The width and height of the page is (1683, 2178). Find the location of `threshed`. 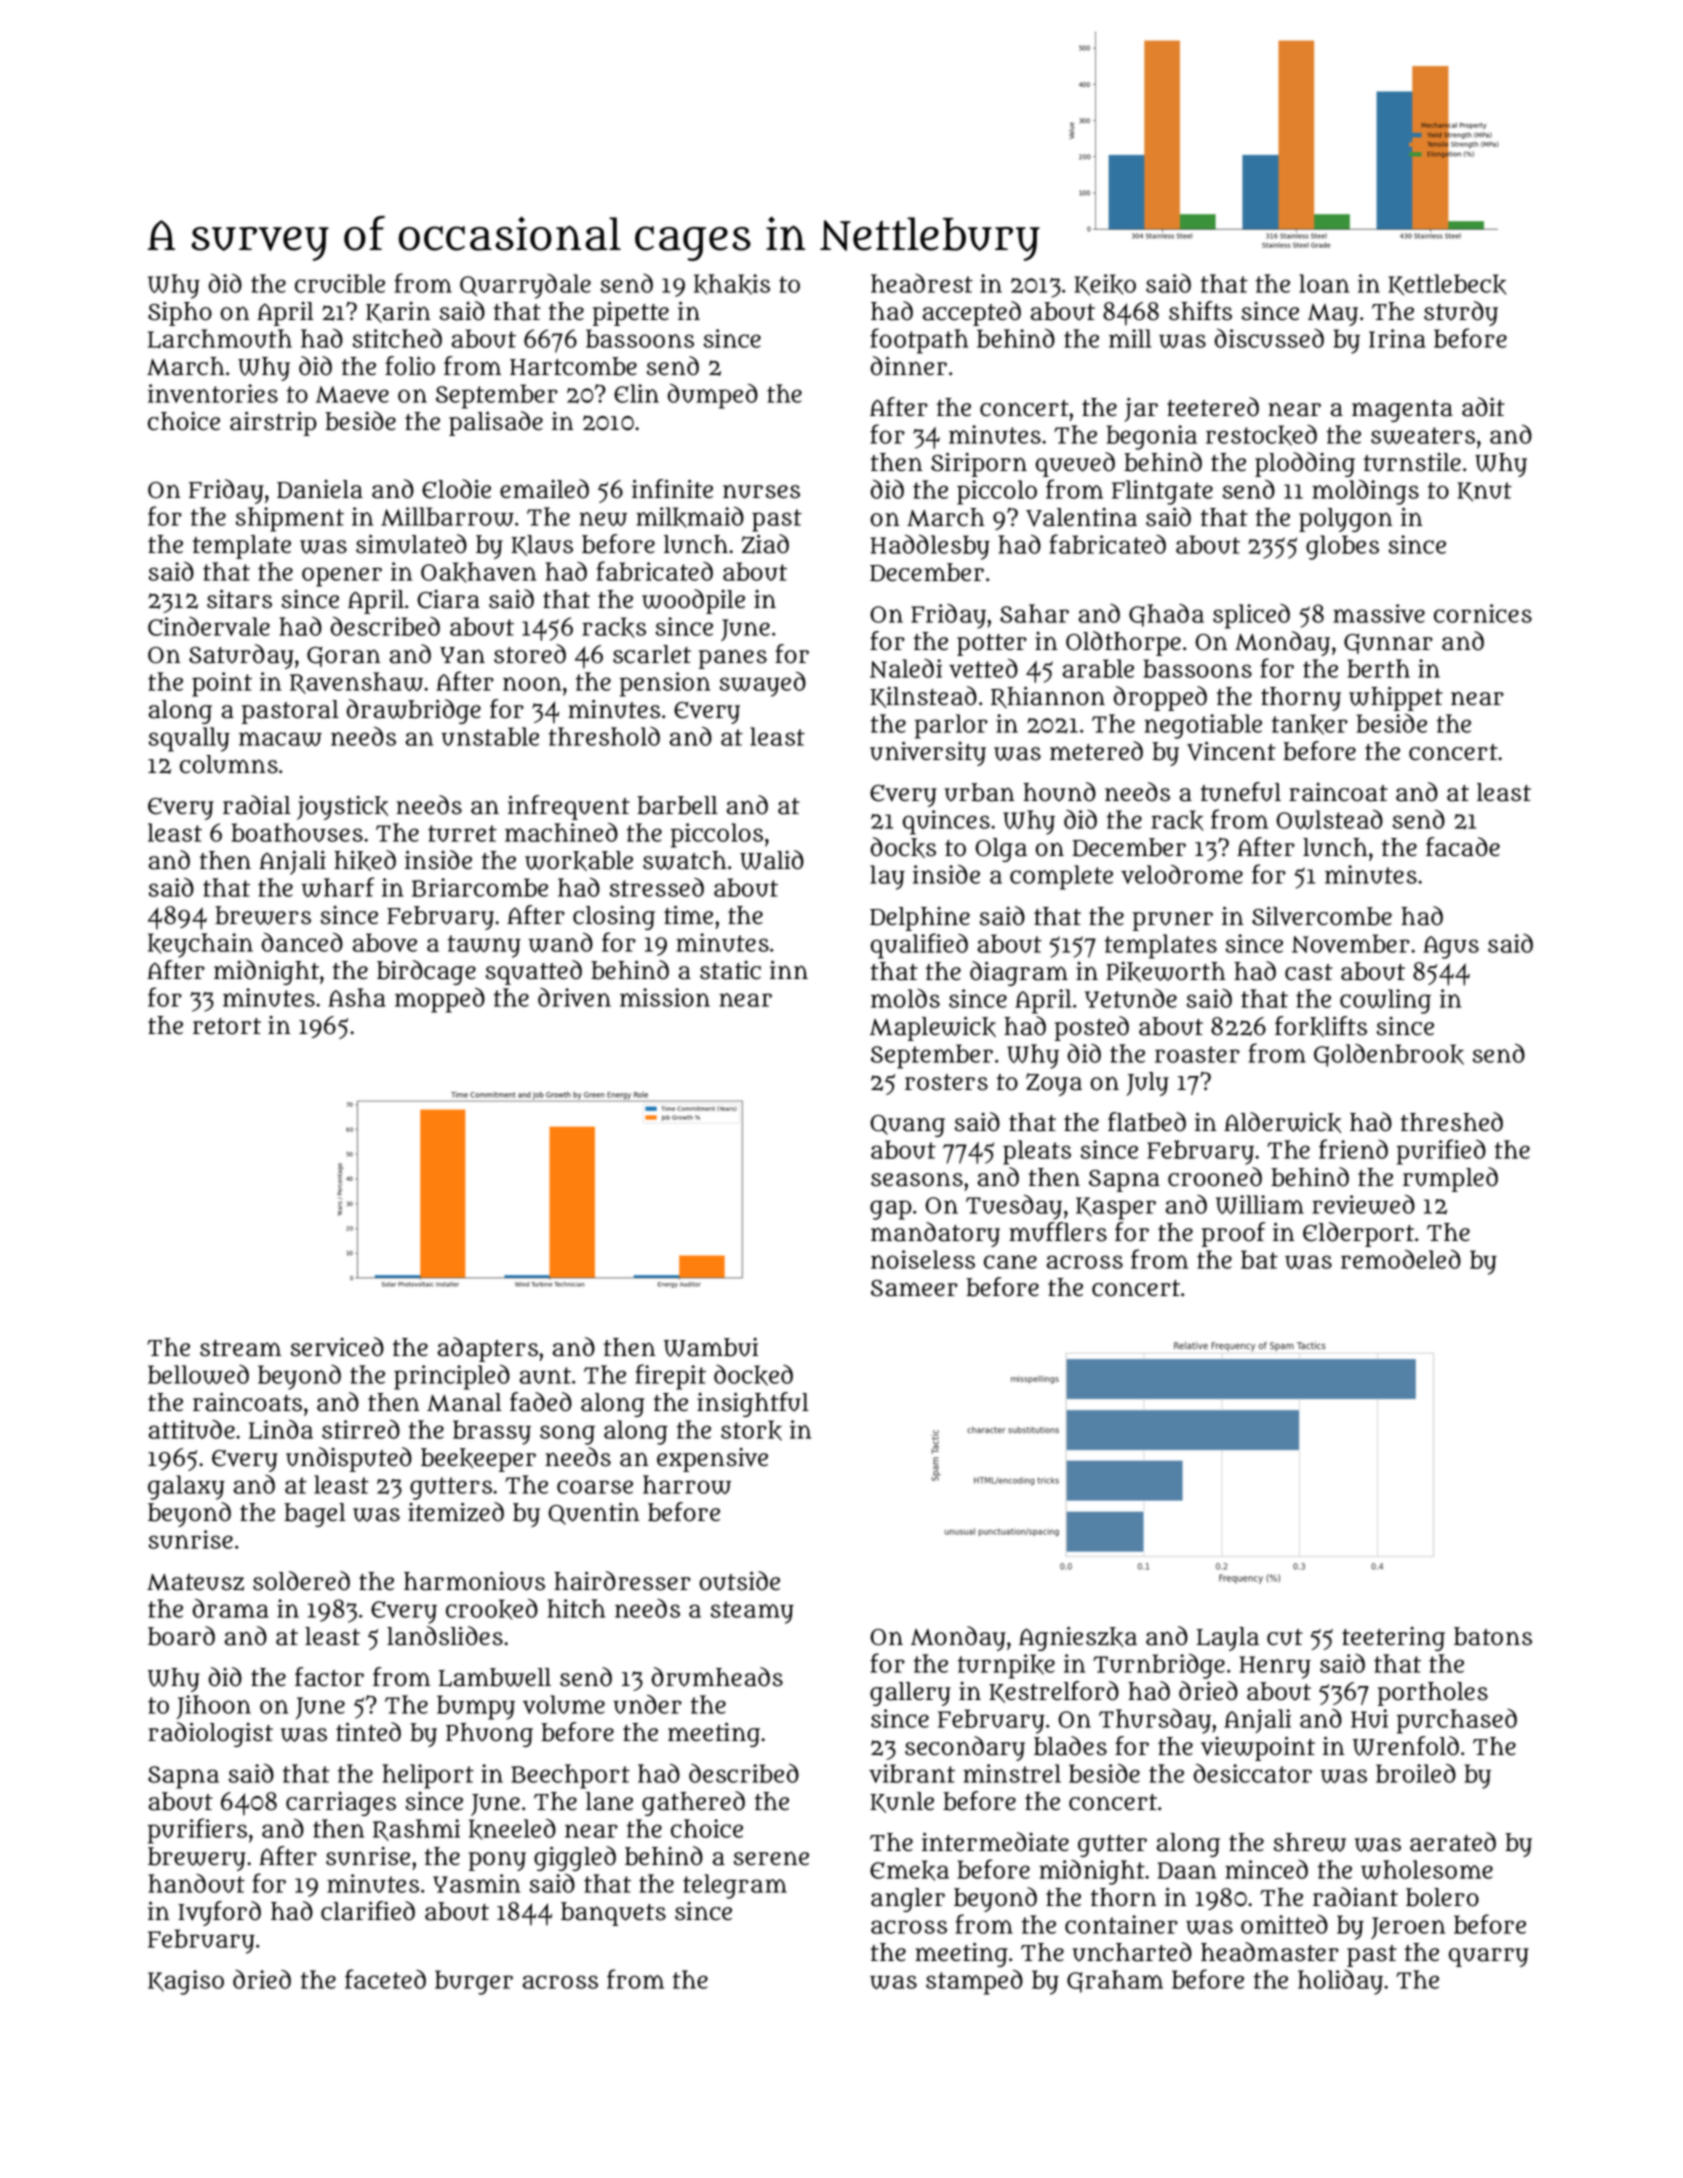

threshed is located at coordinates (1452, 1122).
